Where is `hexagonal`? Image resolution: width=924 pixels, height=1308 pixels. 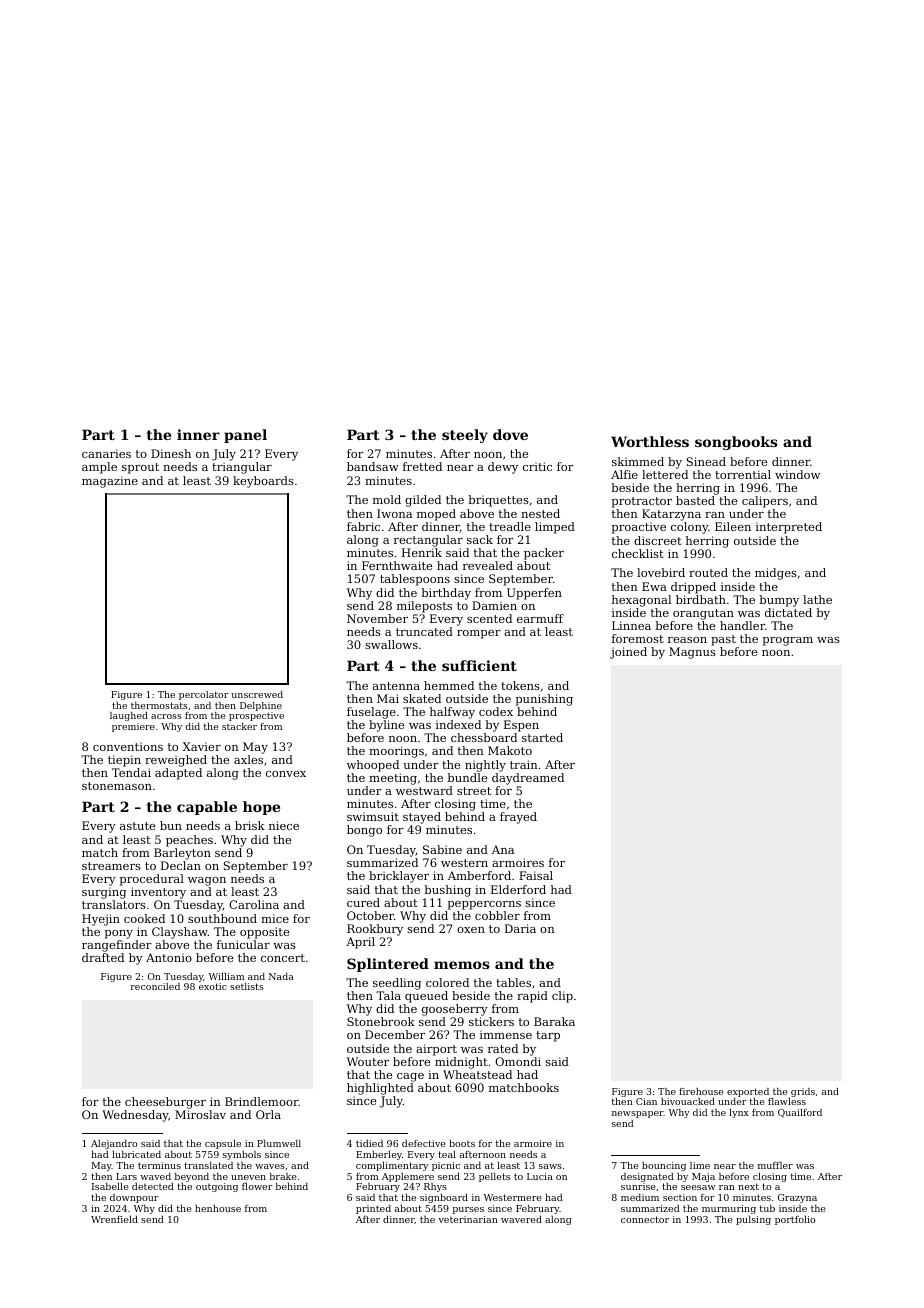
hexagonal is located at coordinates (641, 601).
